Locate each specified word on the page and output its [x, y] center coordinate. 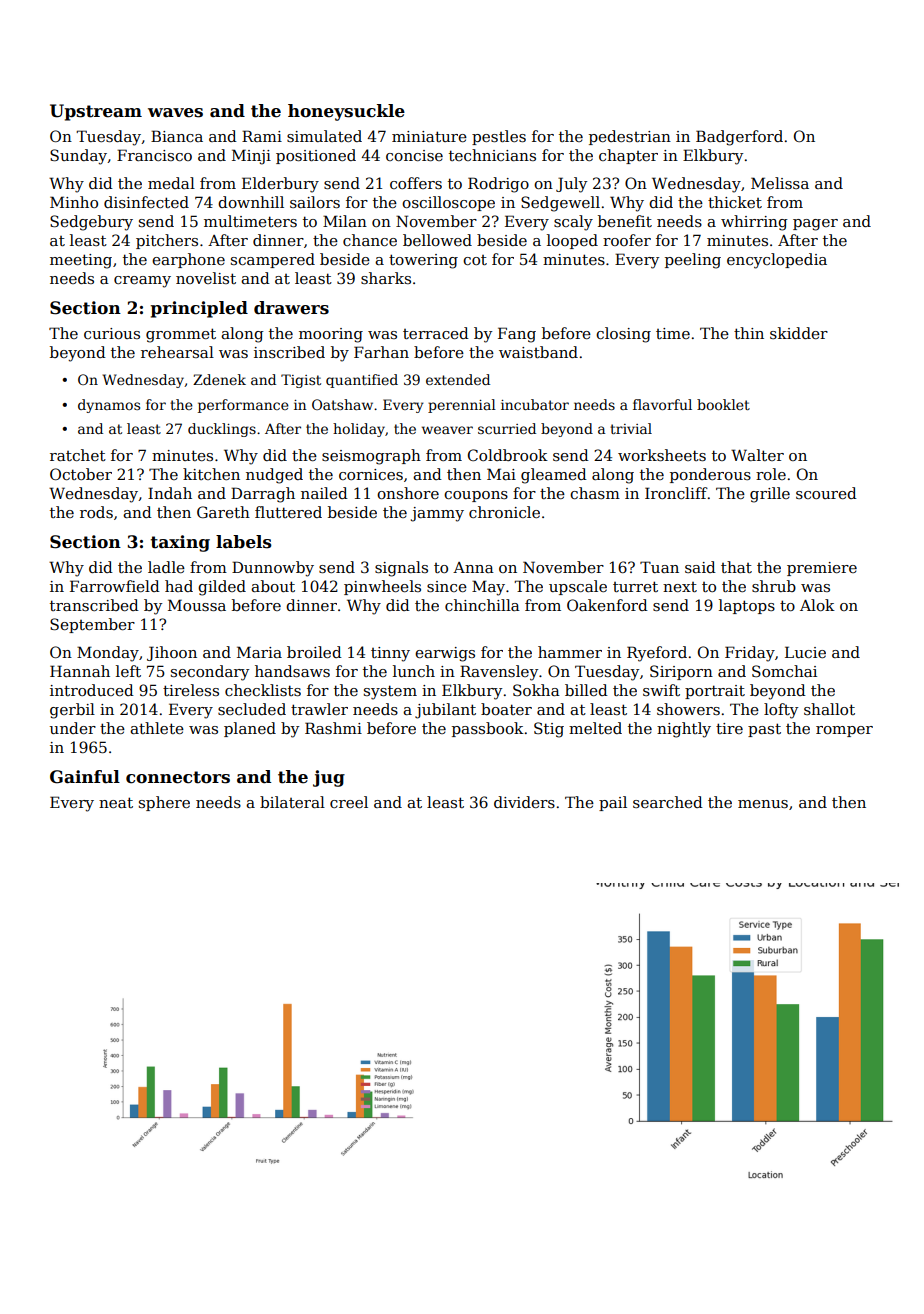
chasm [595, 493]
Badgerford [739, 138]
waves [175, 113]
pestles [499, 137]
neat [116, 802]
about [273, 586]
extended [458, 379]
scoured [826, 493]
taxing [180, 543]
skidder [799, 333]
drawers [291, 308]
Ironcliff [676, 493]
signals [401, 569]
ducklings [222, 430]
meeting [81, 261]
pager [815, 225]
